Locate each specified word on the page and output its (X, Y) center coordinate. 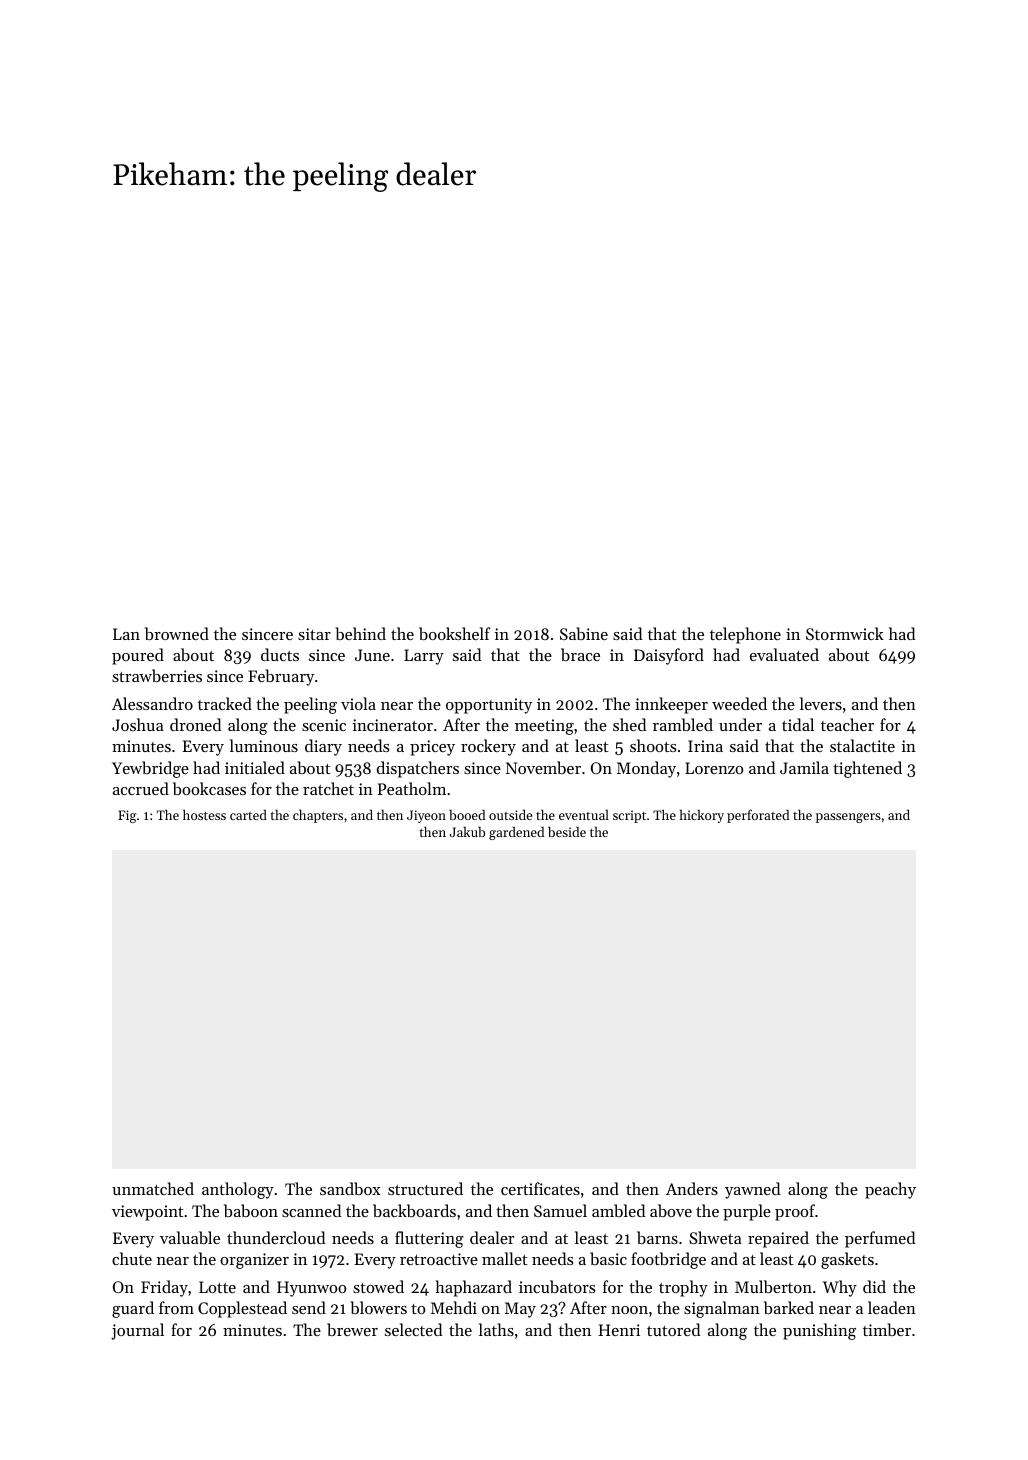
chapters (318, 816)
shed (629, 724)
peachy (890, 1190)
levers (821, 703)
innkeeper (671, 705)
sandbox (350, 1188)
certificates (540, 1188)
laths (496, 1329)
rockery (488, 747)
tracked (225, 703)
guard (133, 1309)
